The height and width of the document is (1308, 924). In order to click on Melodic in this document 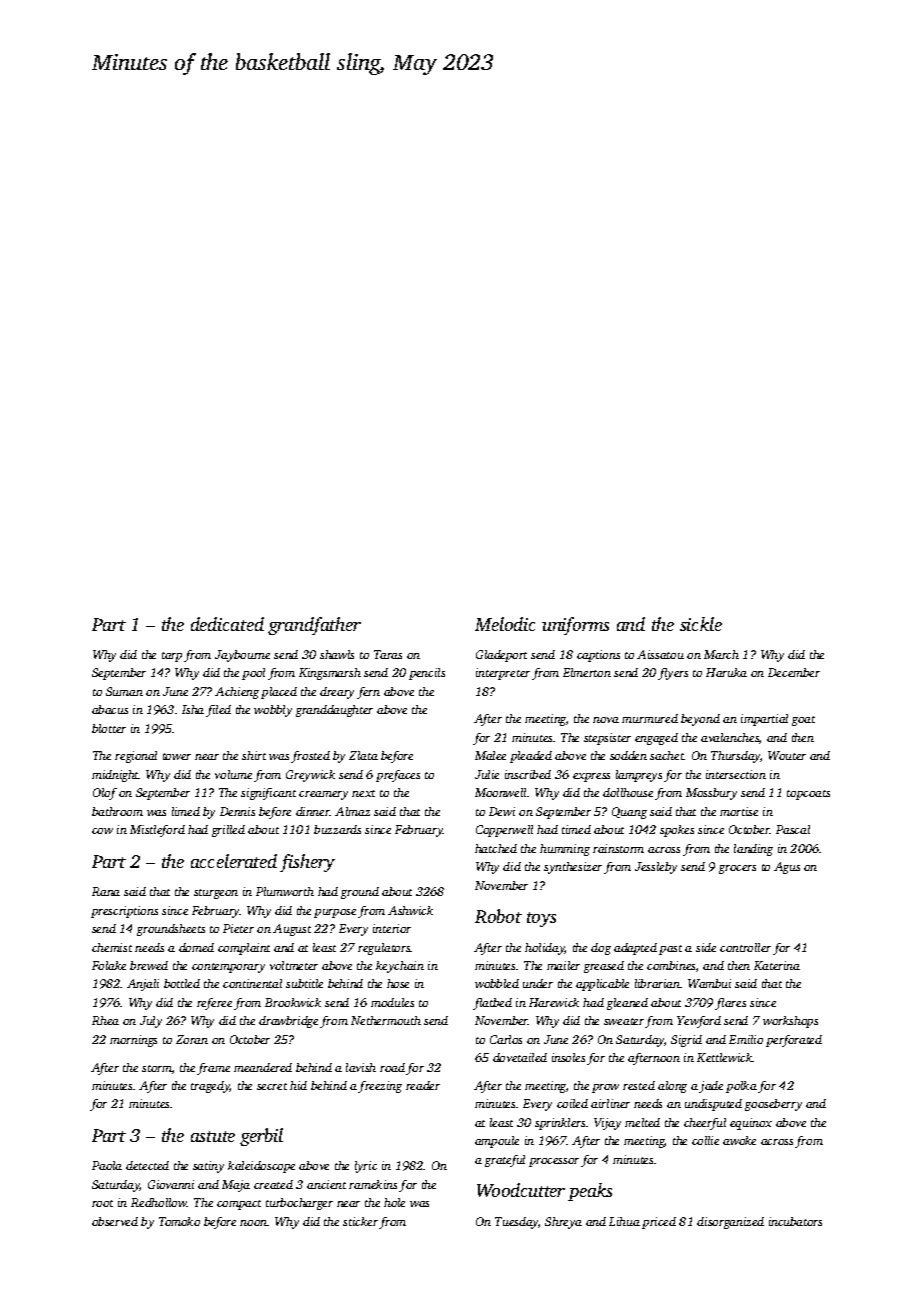, I will do `click(505, 624)`.
